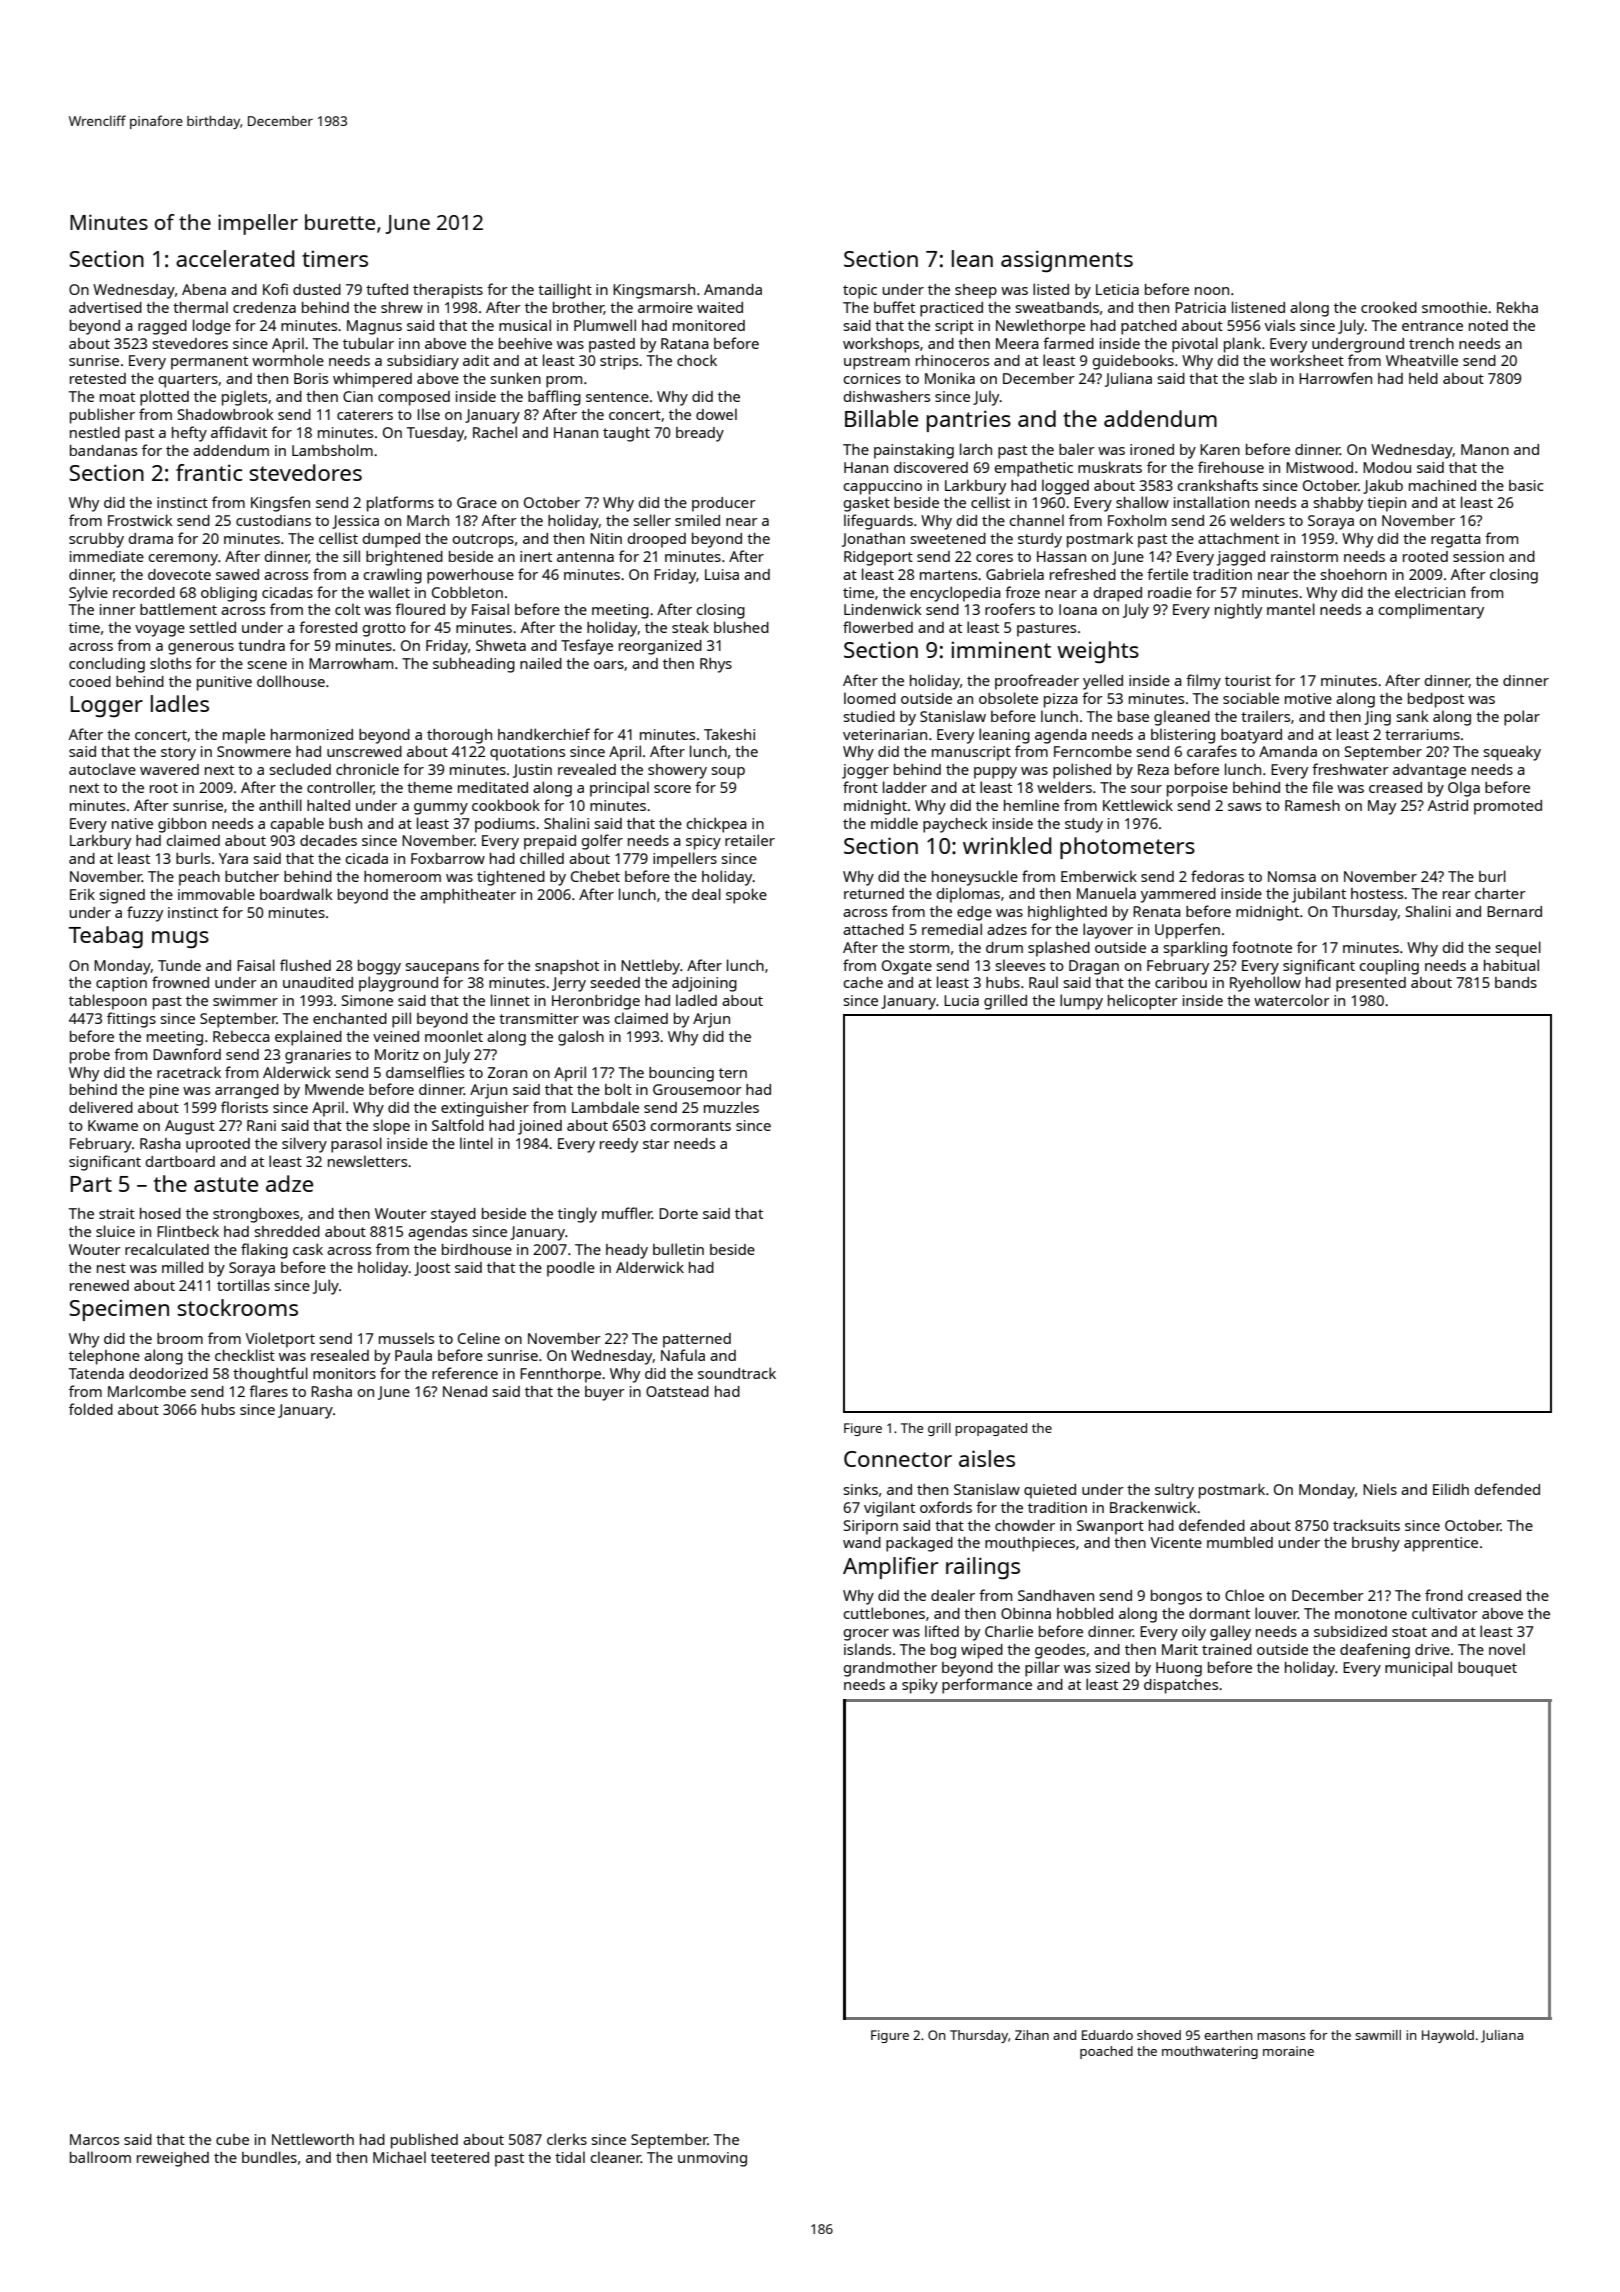 The image size is (1620, 2292). Describe the element at coordinates (712, 2159) in the document. I see `unmoving` at that location.
